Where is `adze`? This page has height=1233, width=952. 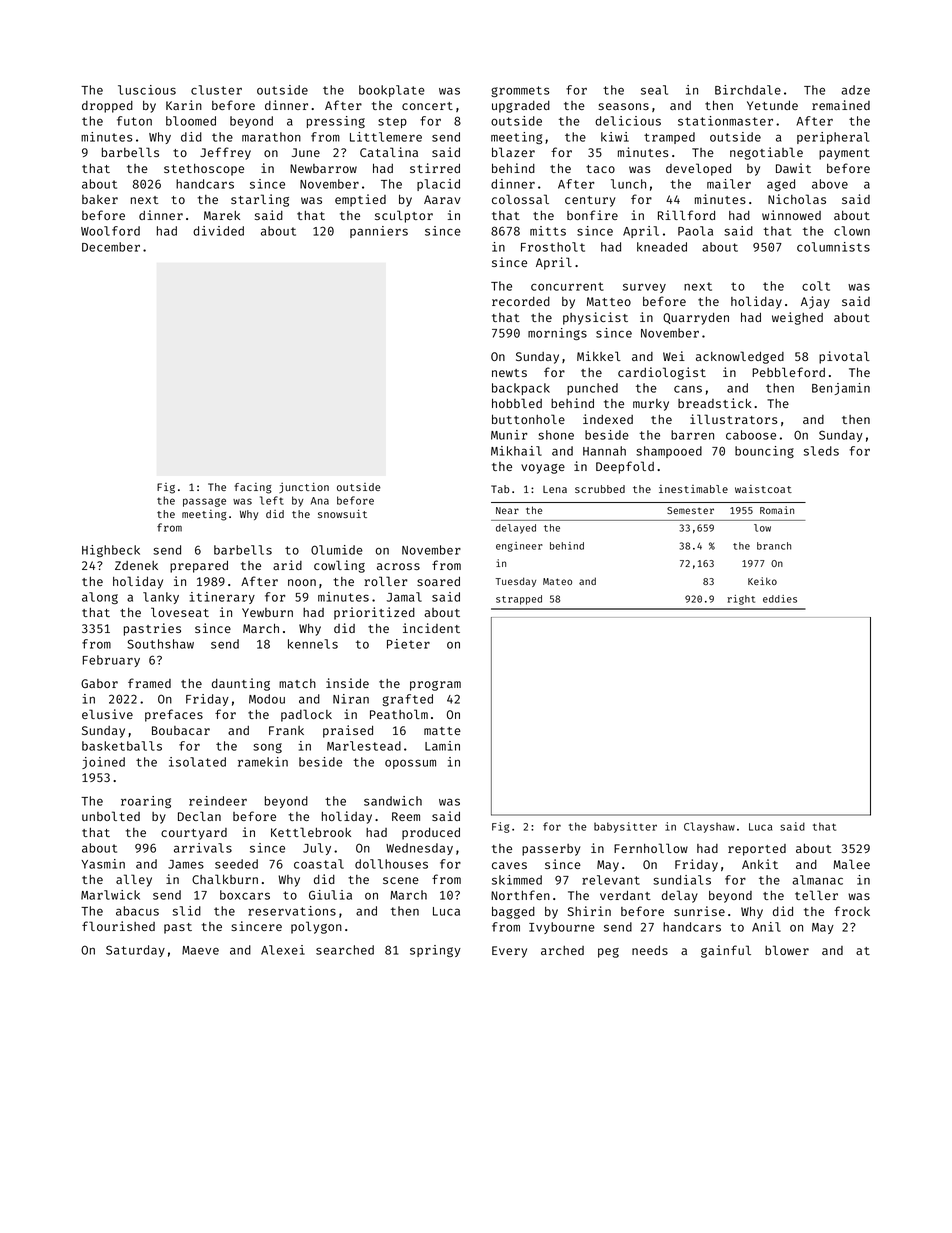 adze is located at coordinates (855, 90).
